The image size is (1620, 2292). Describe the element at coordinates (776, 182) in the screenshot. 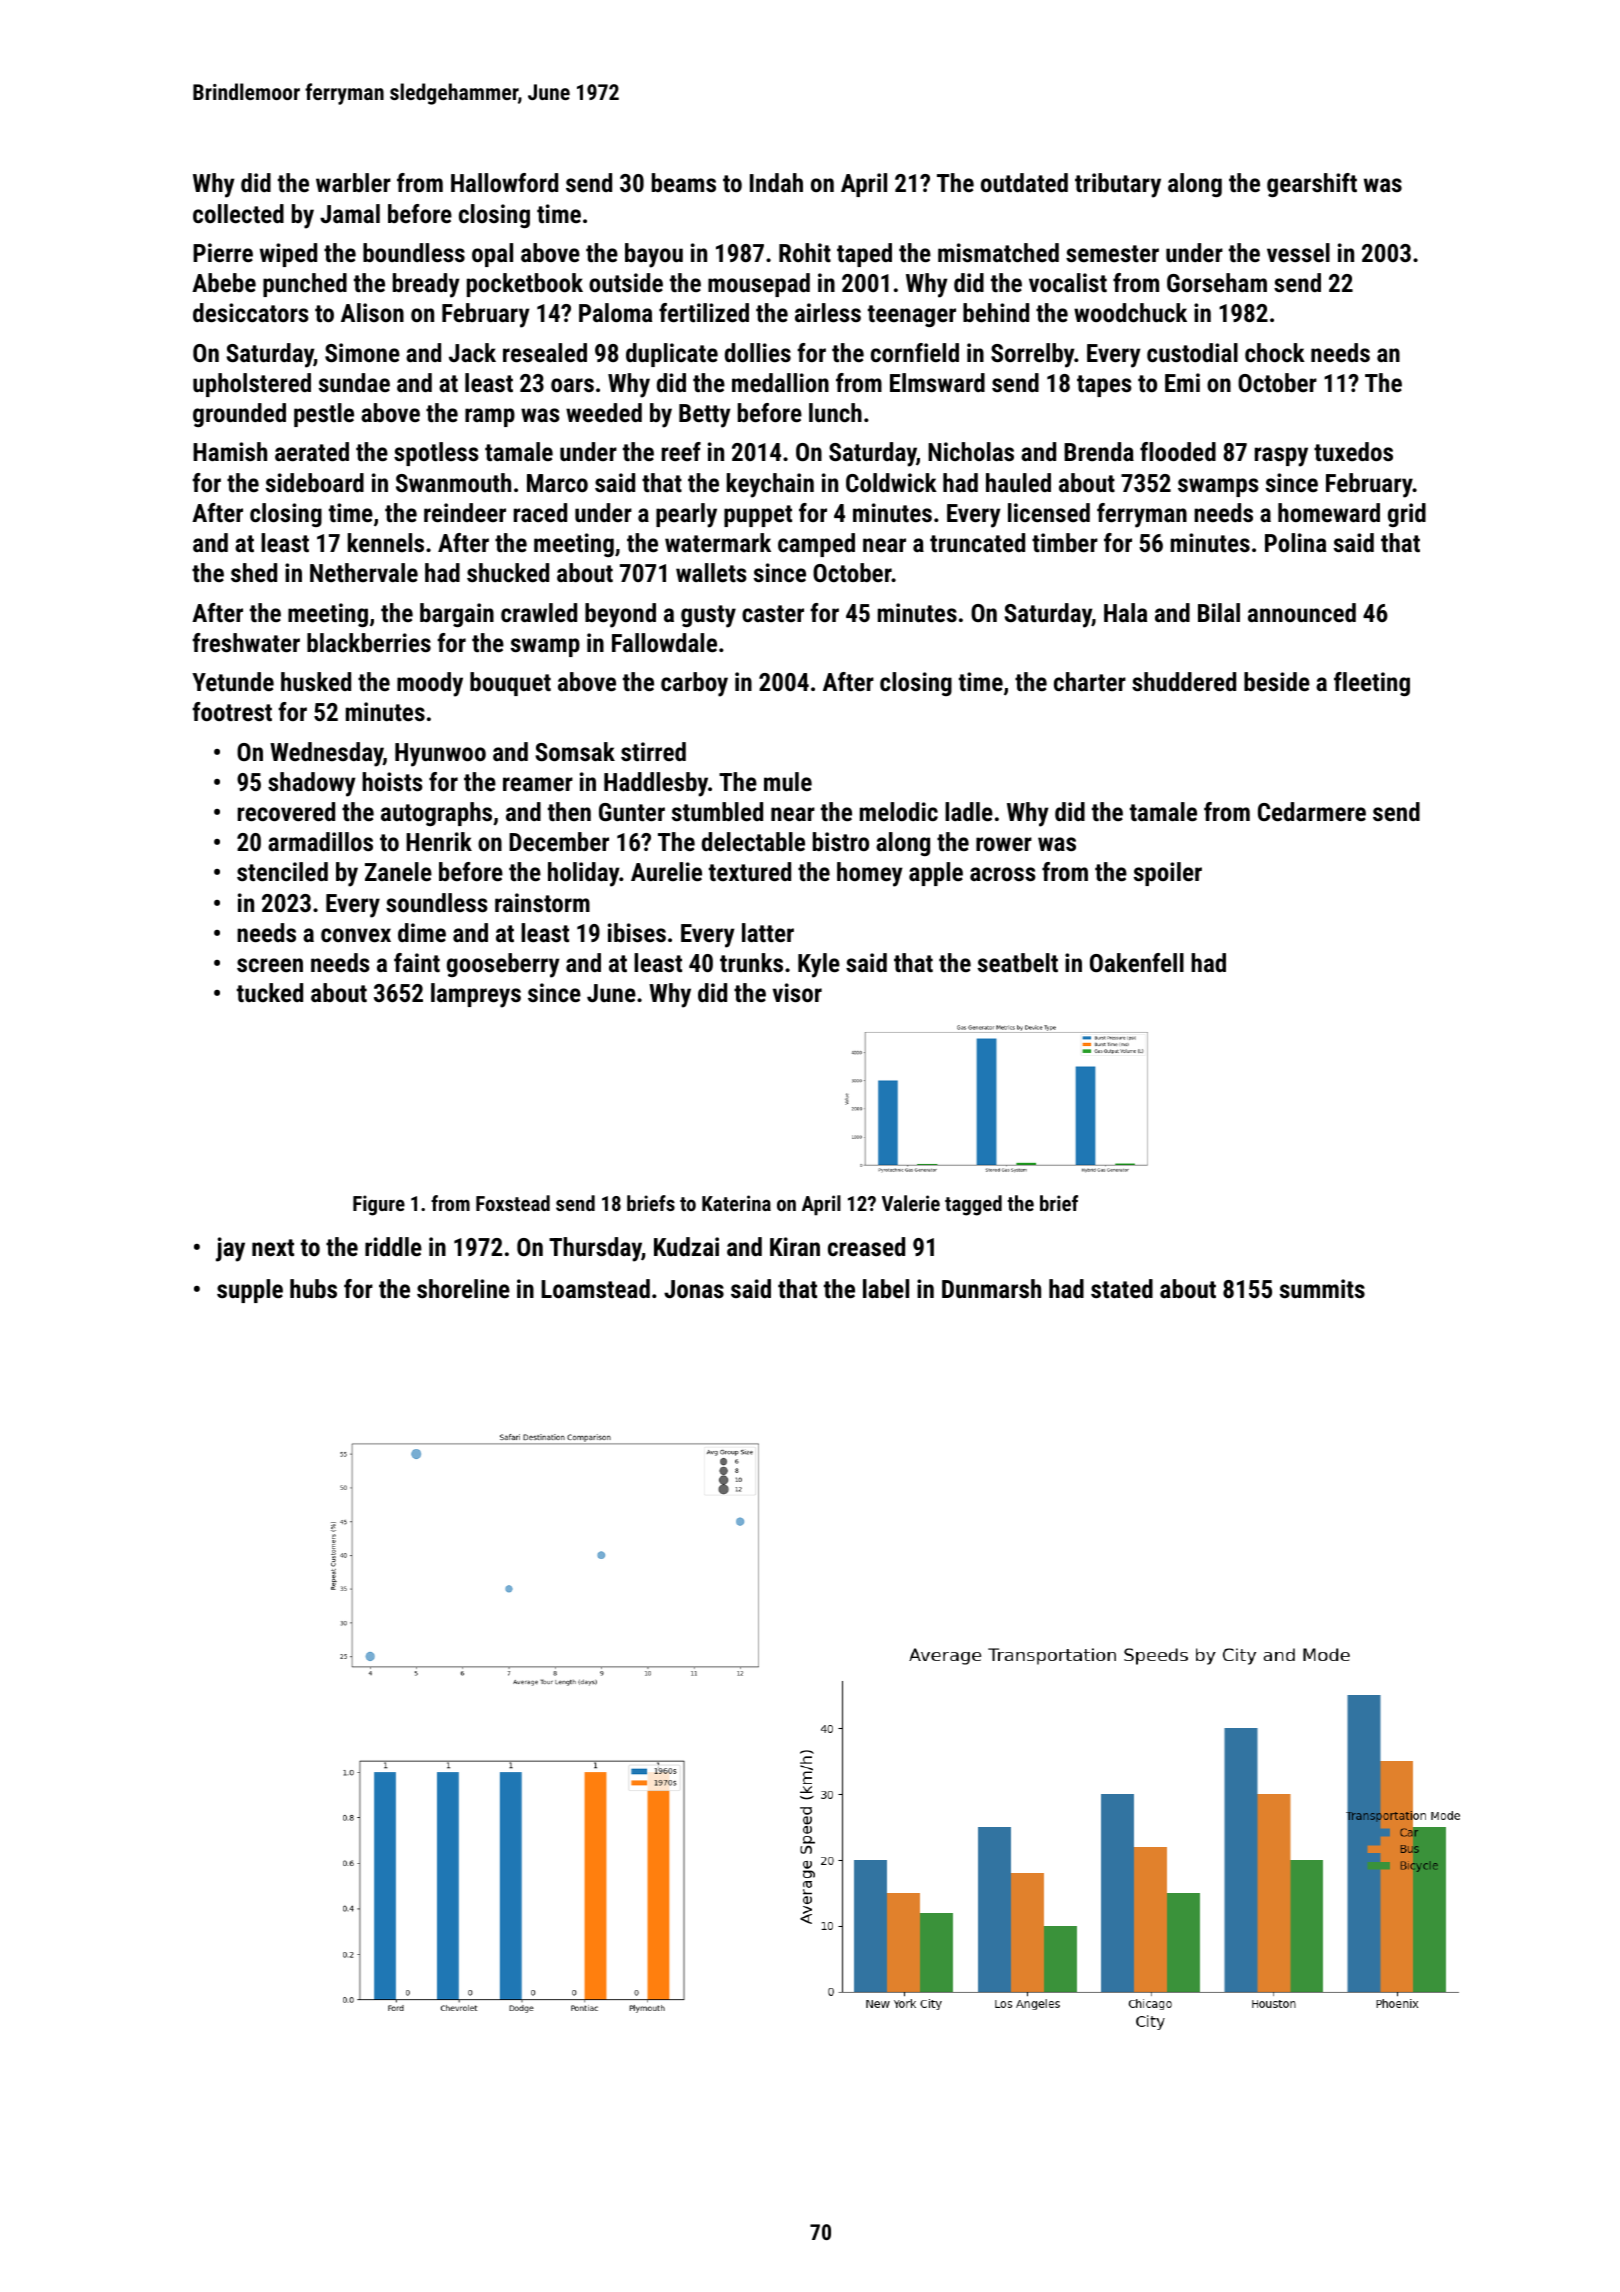

I see `Indah` at that location.
